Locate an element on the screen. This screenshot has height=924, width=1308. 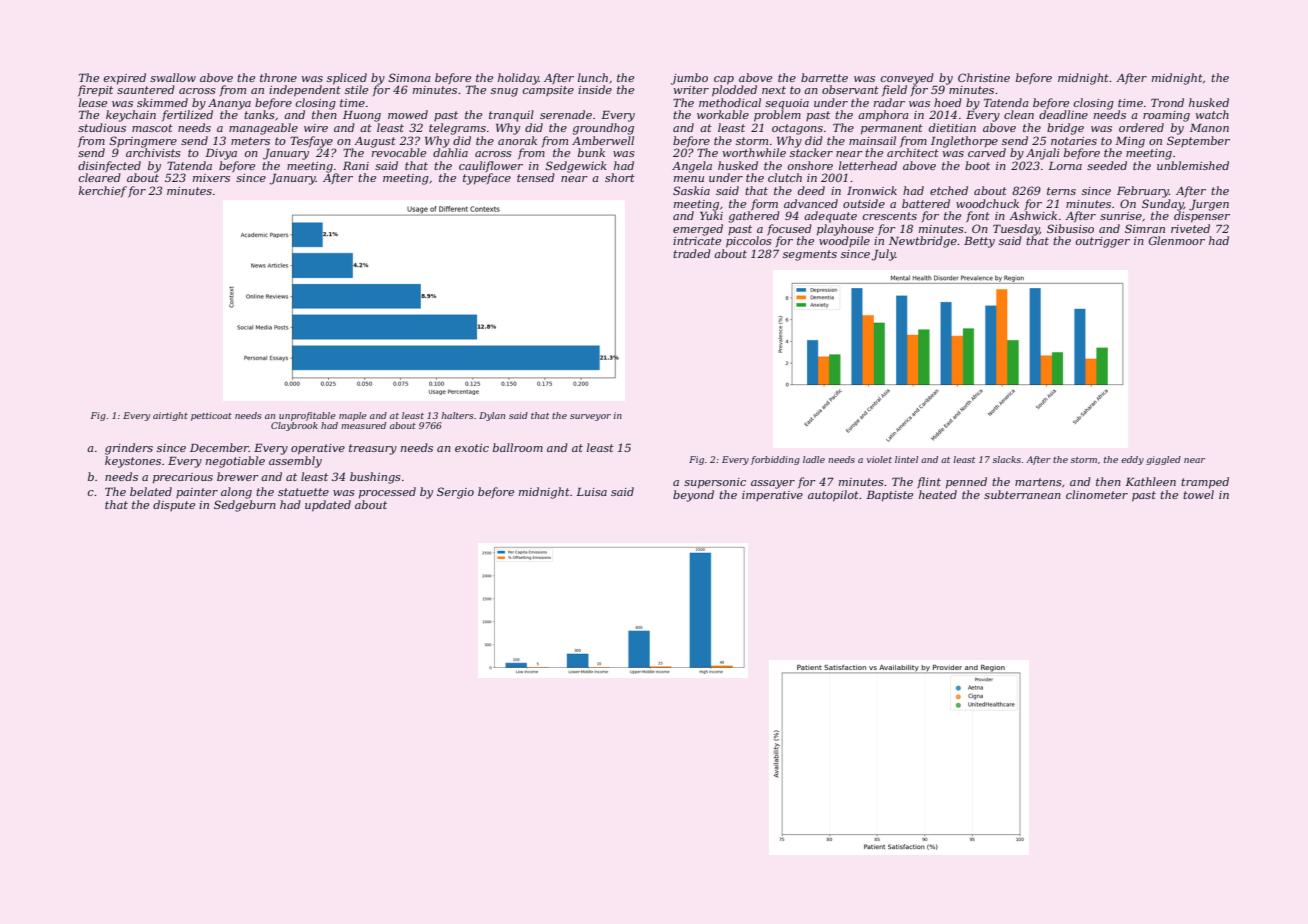
updated is located at coordinates (328, 506).
